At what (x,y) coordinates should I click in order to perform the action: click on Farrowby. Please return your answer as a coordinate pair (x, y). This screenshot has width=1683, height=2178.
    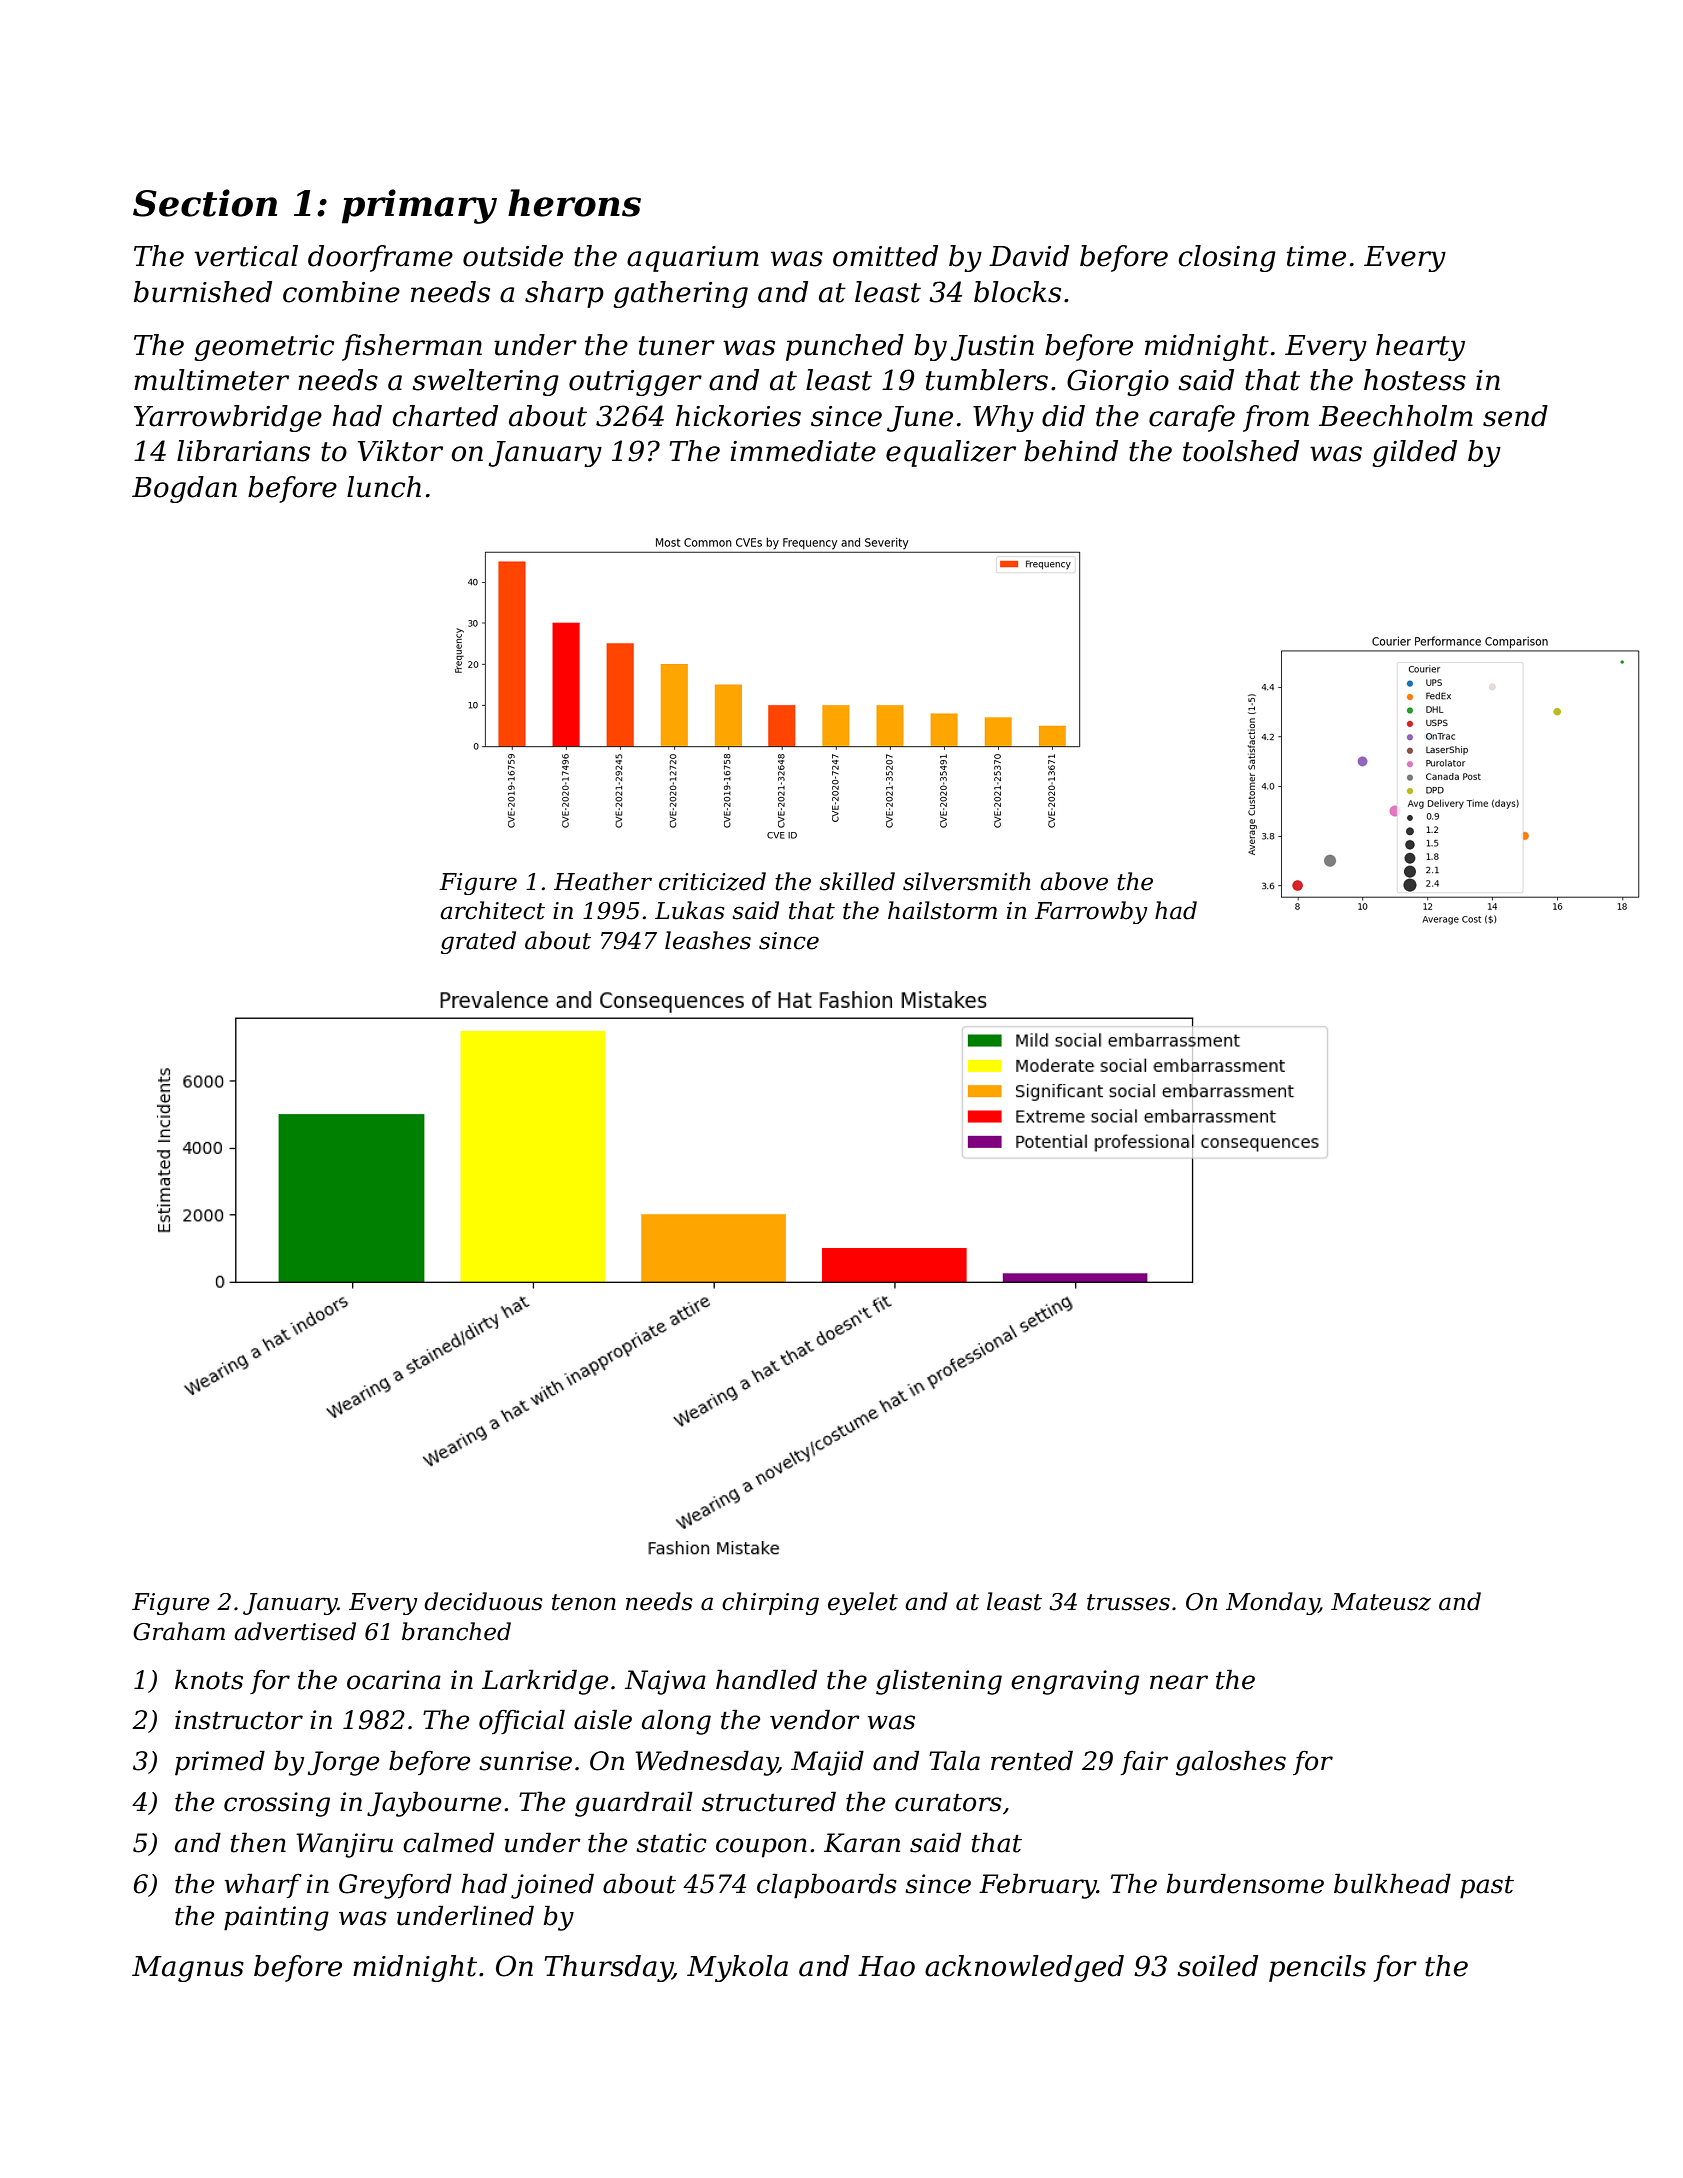
    Looking at the image, I should click on (1091, 912).
